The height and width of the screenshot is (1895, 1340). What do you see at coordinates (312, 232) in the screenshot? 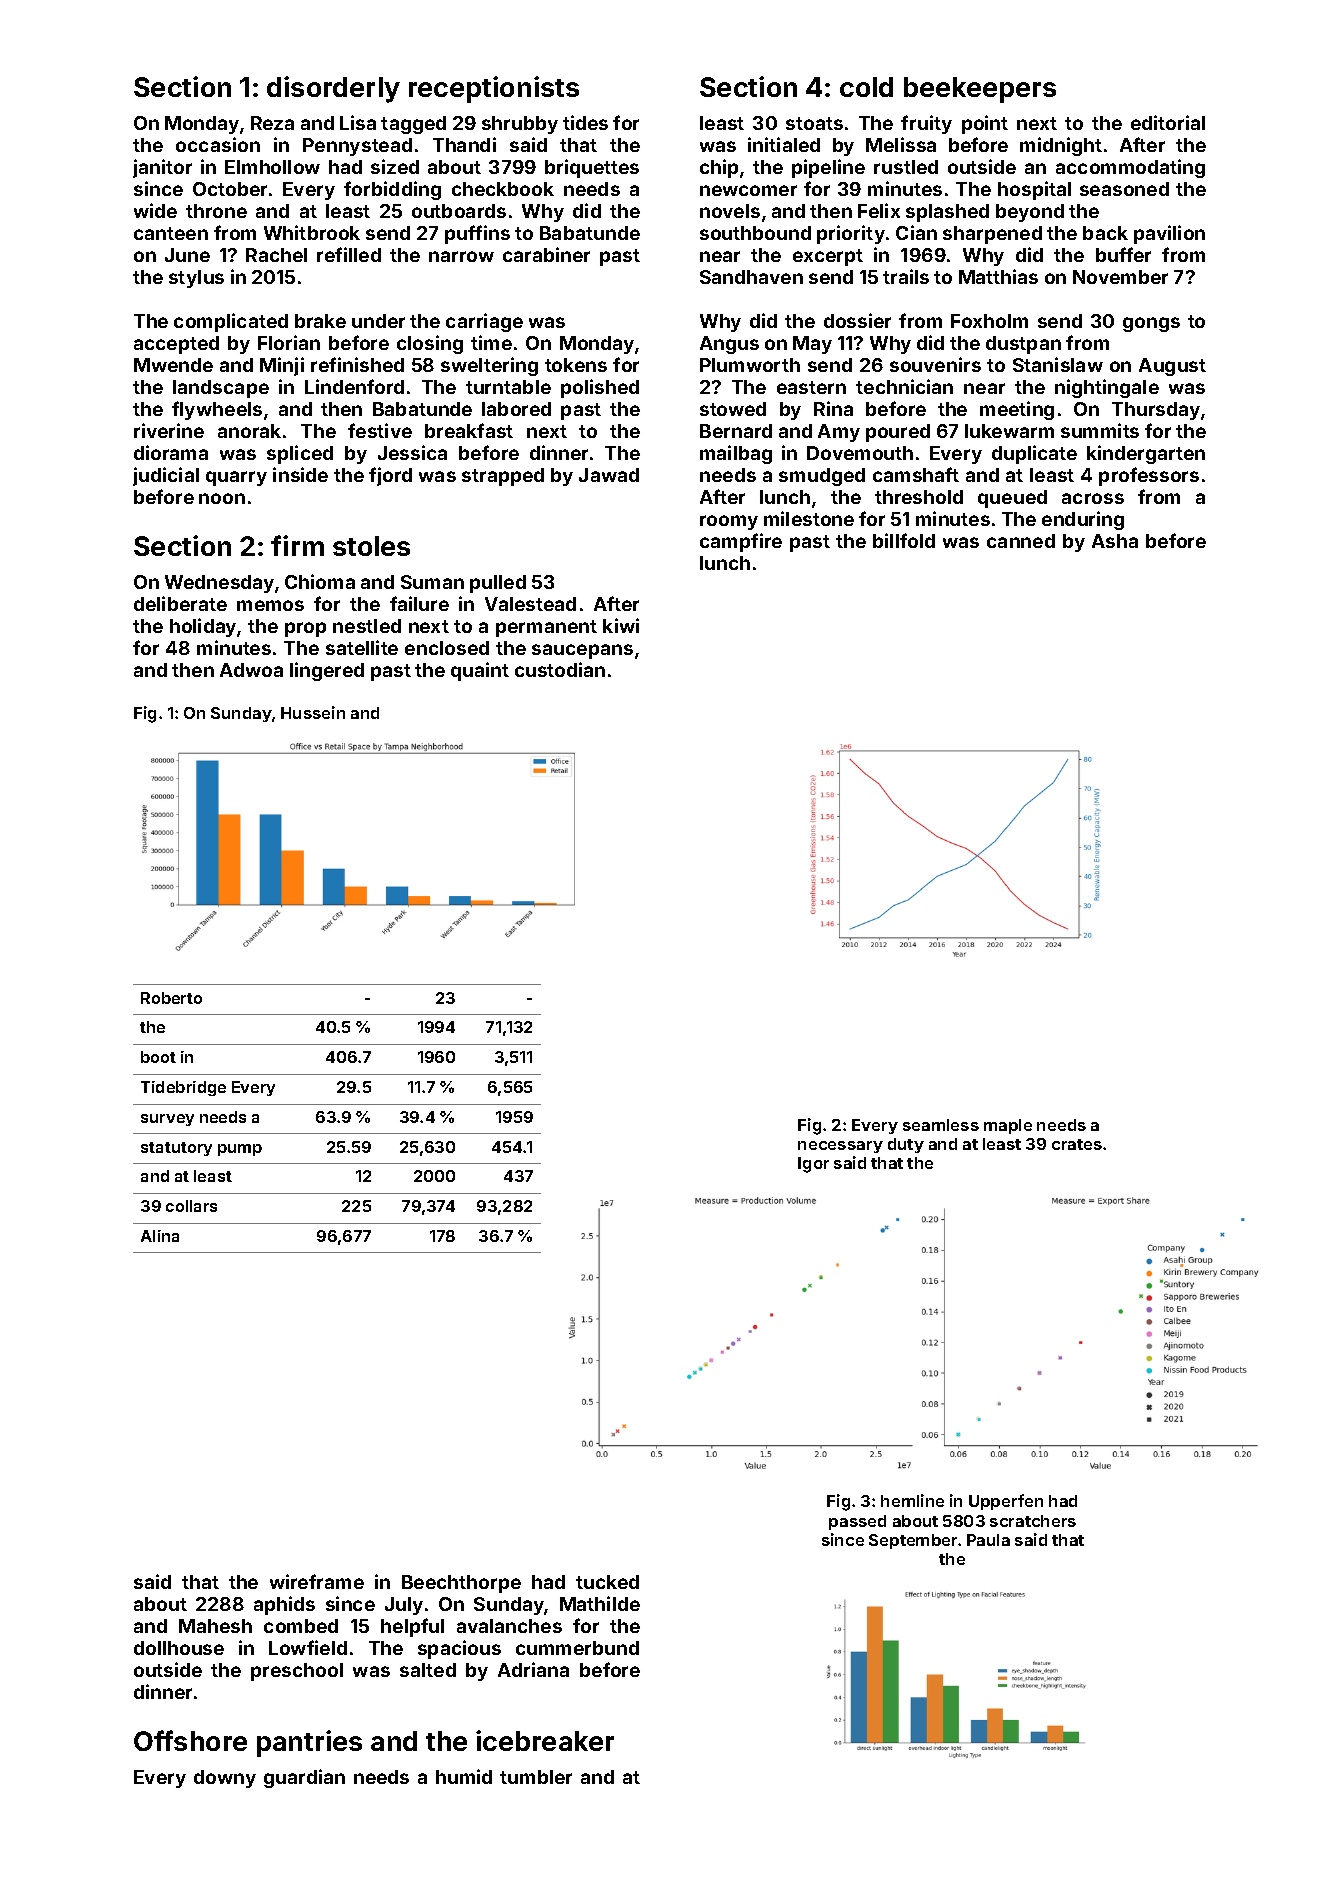
I see `Whitbrook` at bounding box center [312, 232].
